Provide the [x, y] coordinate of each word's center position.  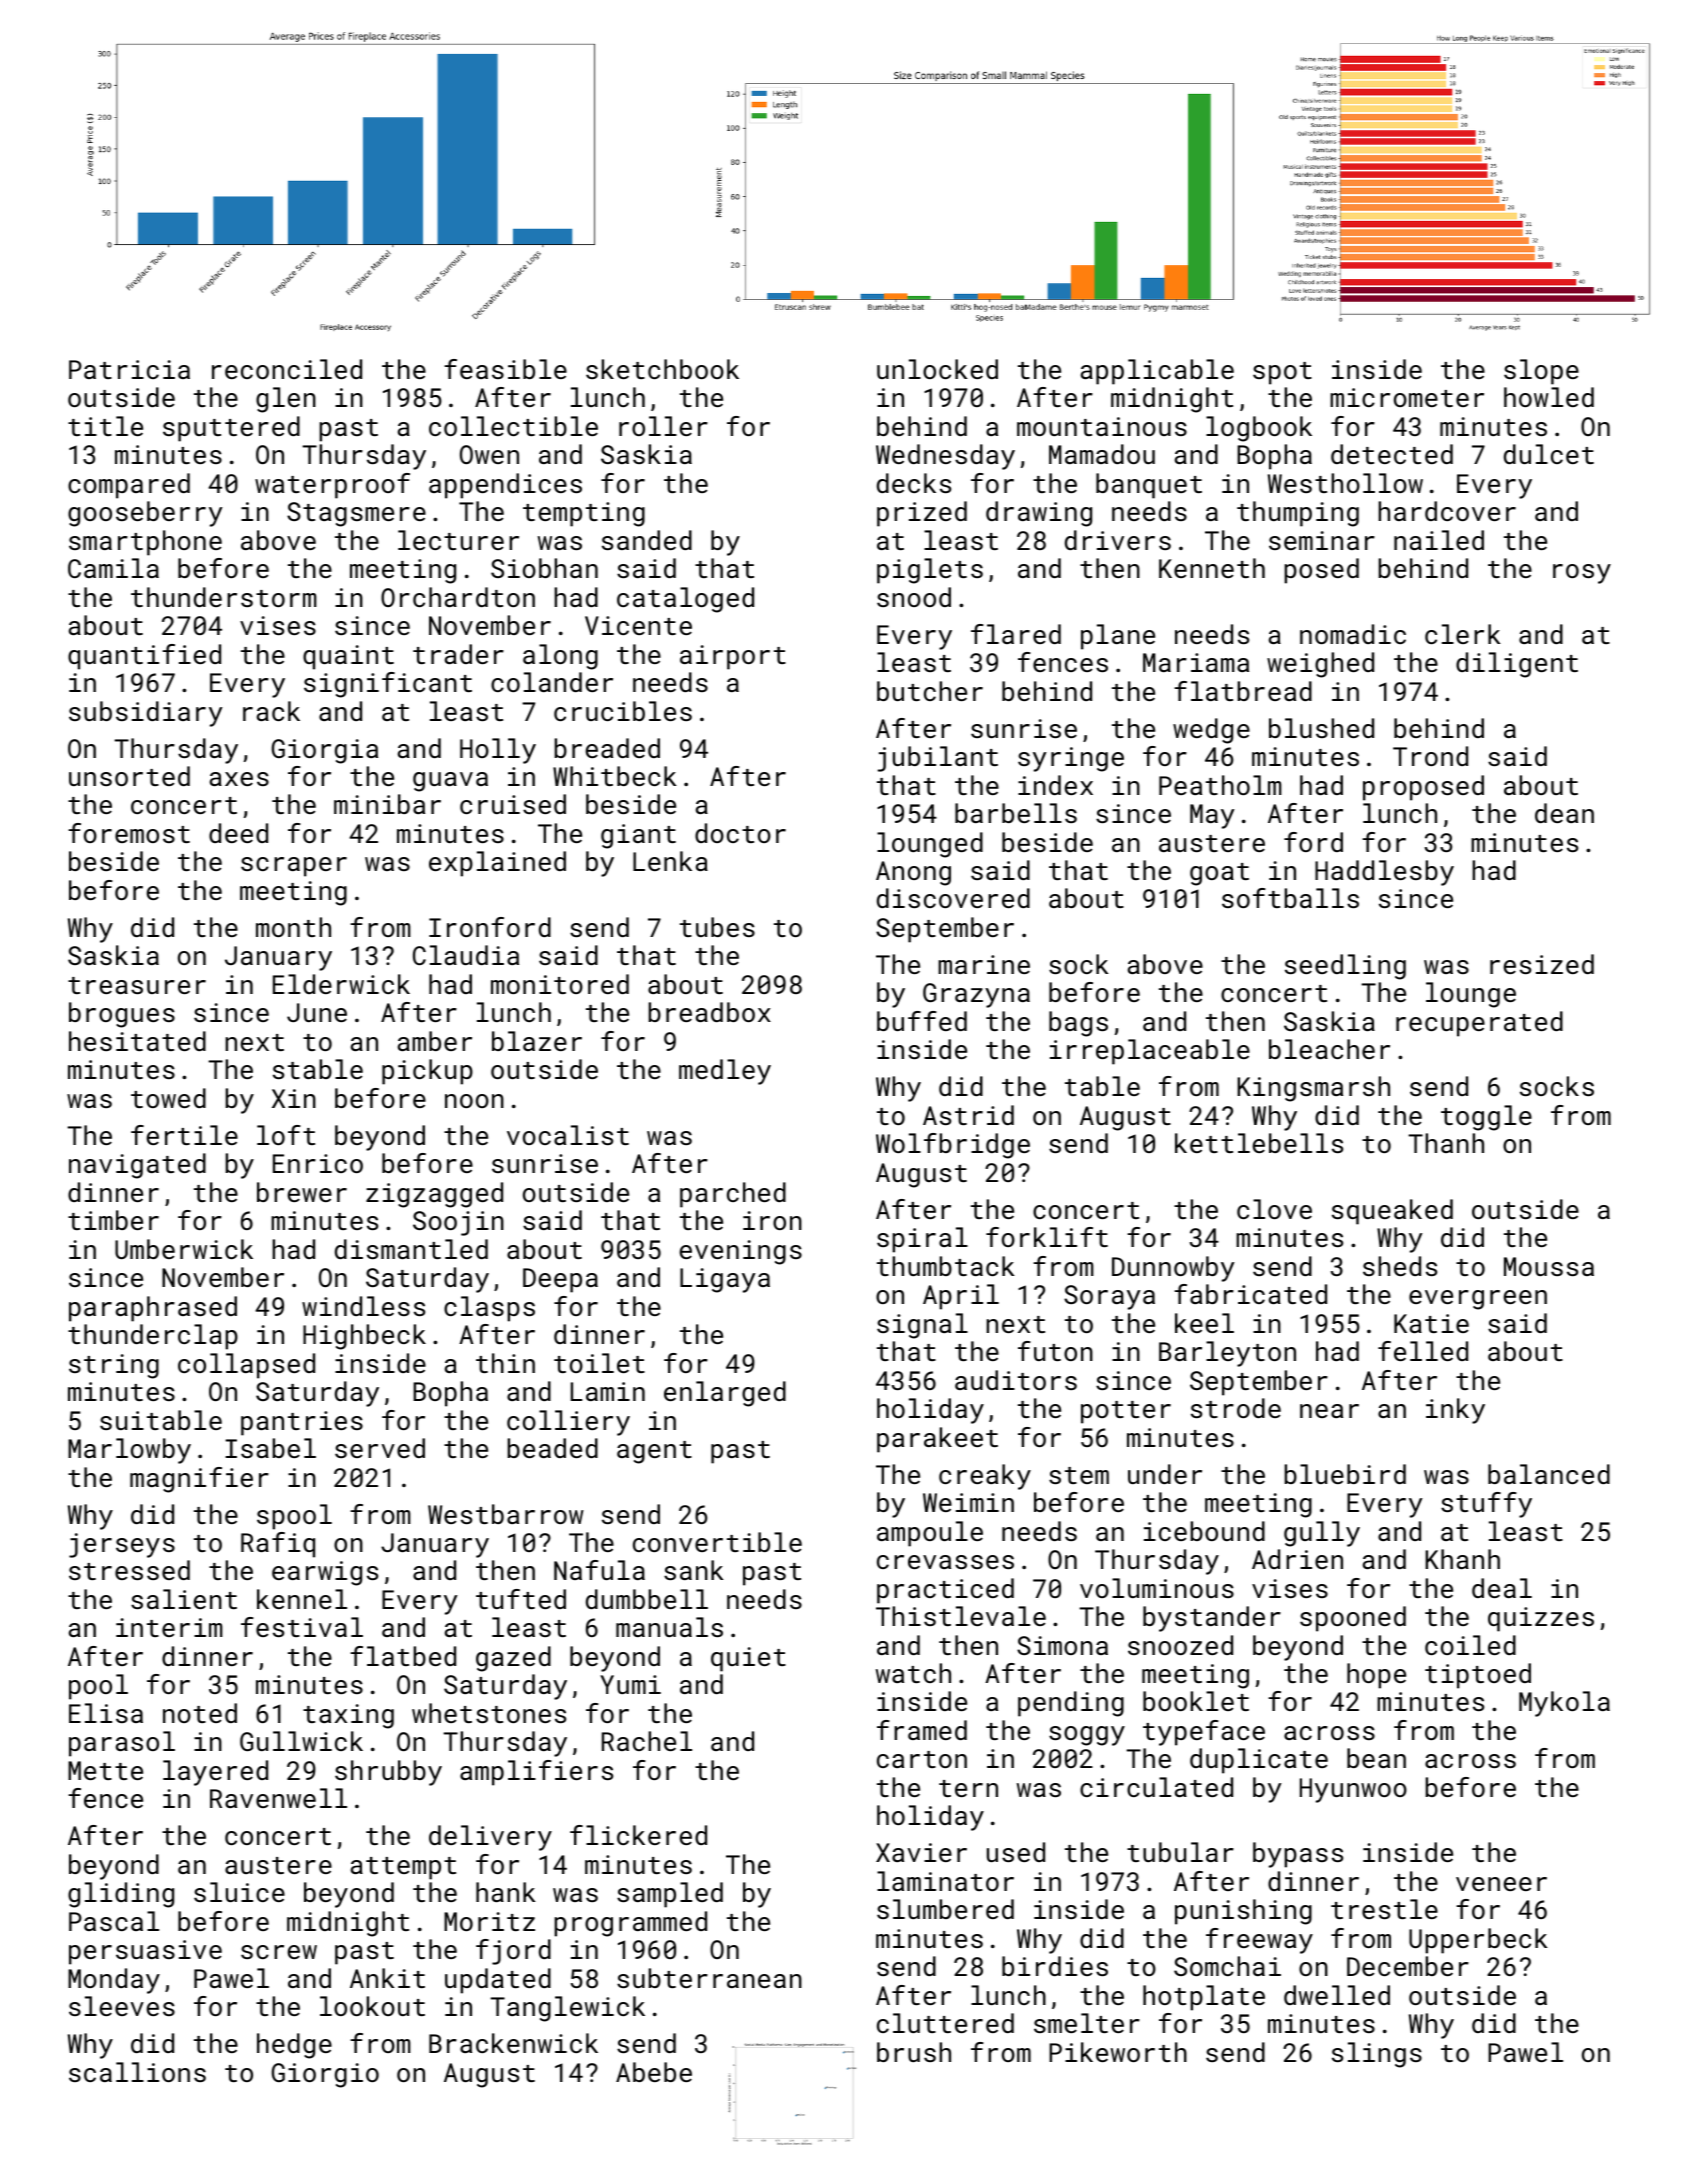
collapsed [246, 1366]
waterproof [332, 486]
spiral [922, 1240]
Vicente [638, 625]
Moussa [1549, 1266]
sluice [239, 1892]
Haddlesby [1384, 873]
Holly [498, 751]
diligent [1517, 665]
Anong [913, 873]
